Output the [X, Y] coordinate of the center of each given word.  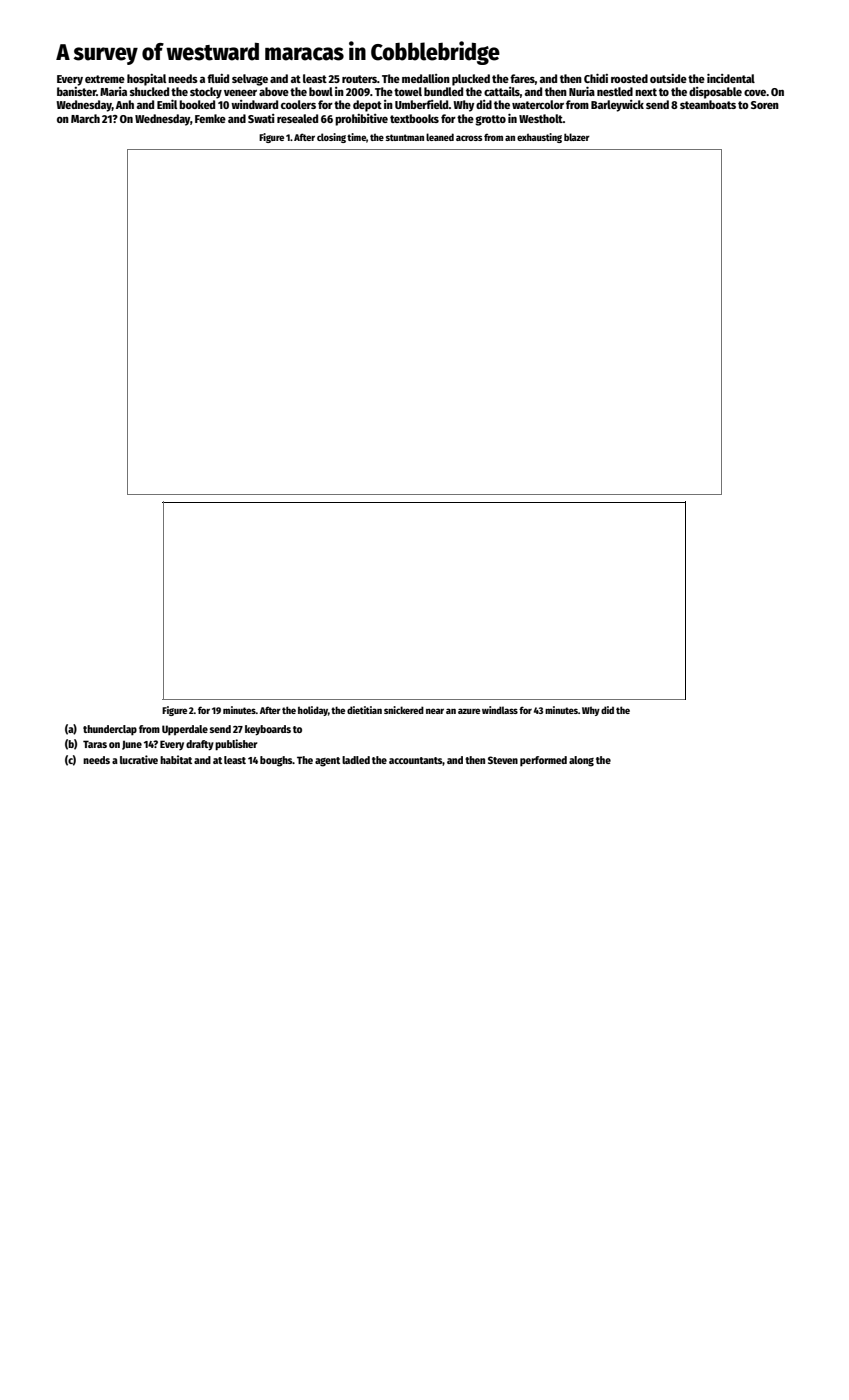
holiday [313, 711]
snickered [404, 710]
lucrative [139, 759]
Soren [765, 105]
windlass [500, 710]
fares [522, 78]
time [356, 137]
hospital [146, 80]
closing [331, 138]
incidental [731, 78]
